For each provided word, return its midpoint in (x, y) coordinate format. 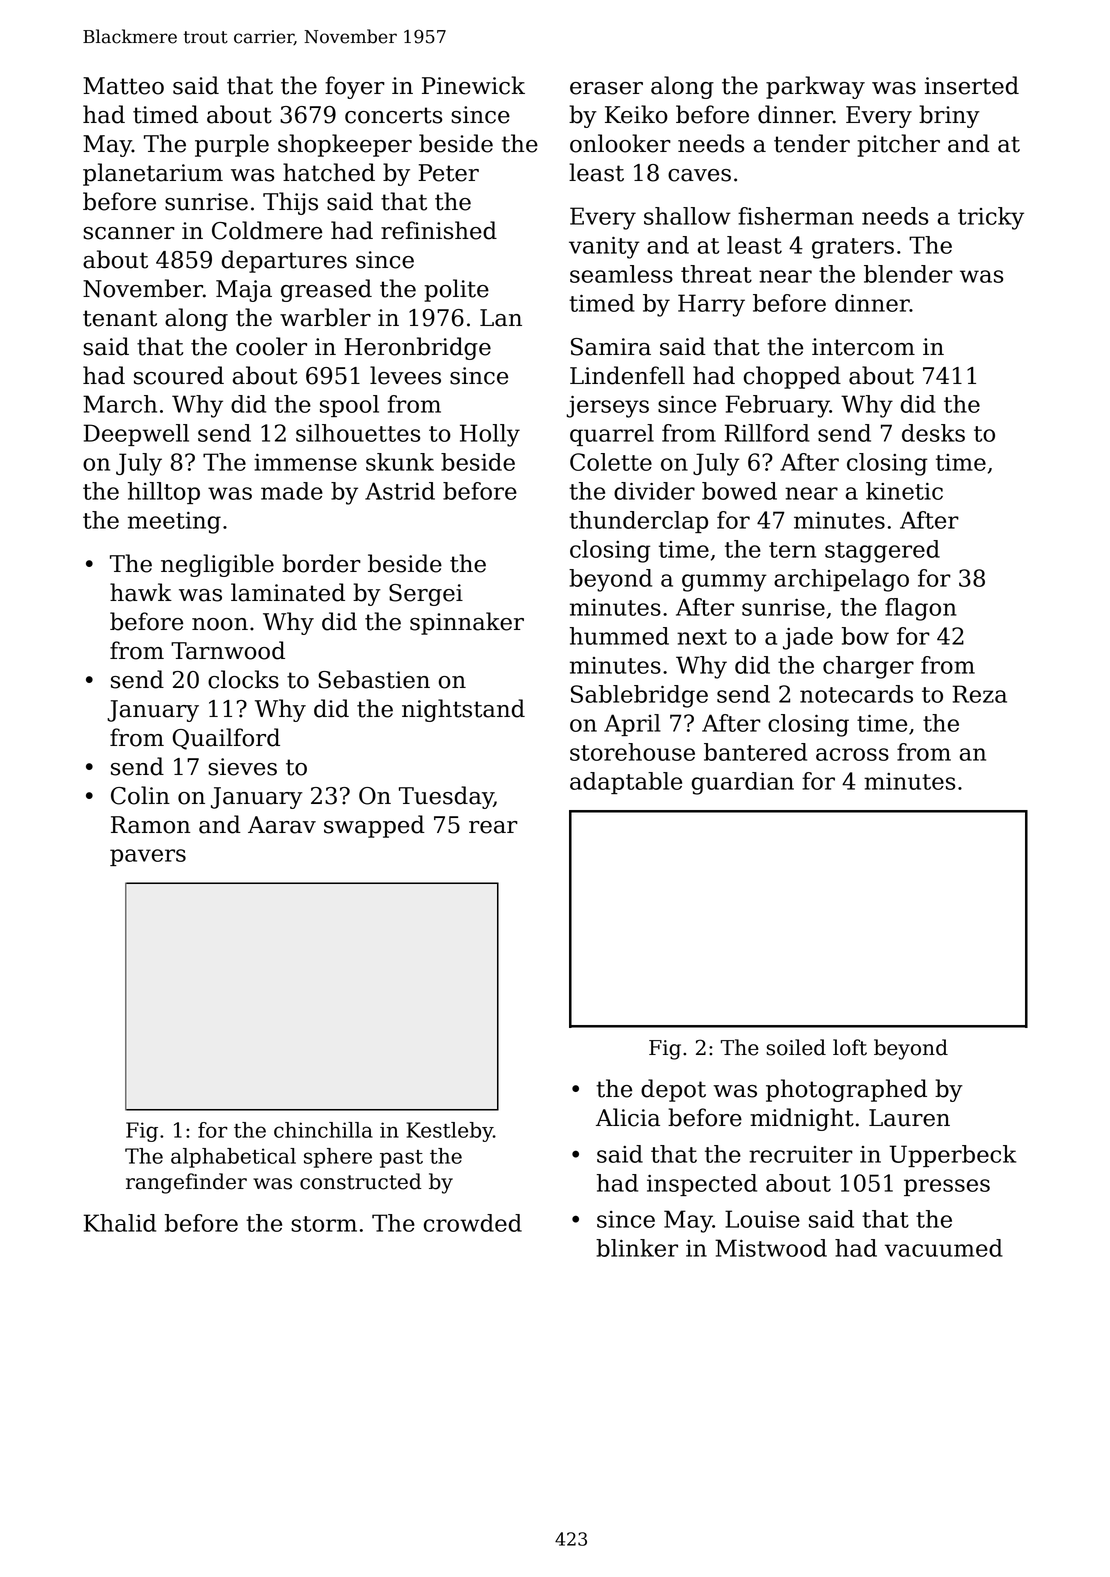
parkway (815, 87)
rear (493, 827)
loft (850, 1047)
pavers (148, 857)
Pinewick (473, 85)
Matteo (123, 86)
